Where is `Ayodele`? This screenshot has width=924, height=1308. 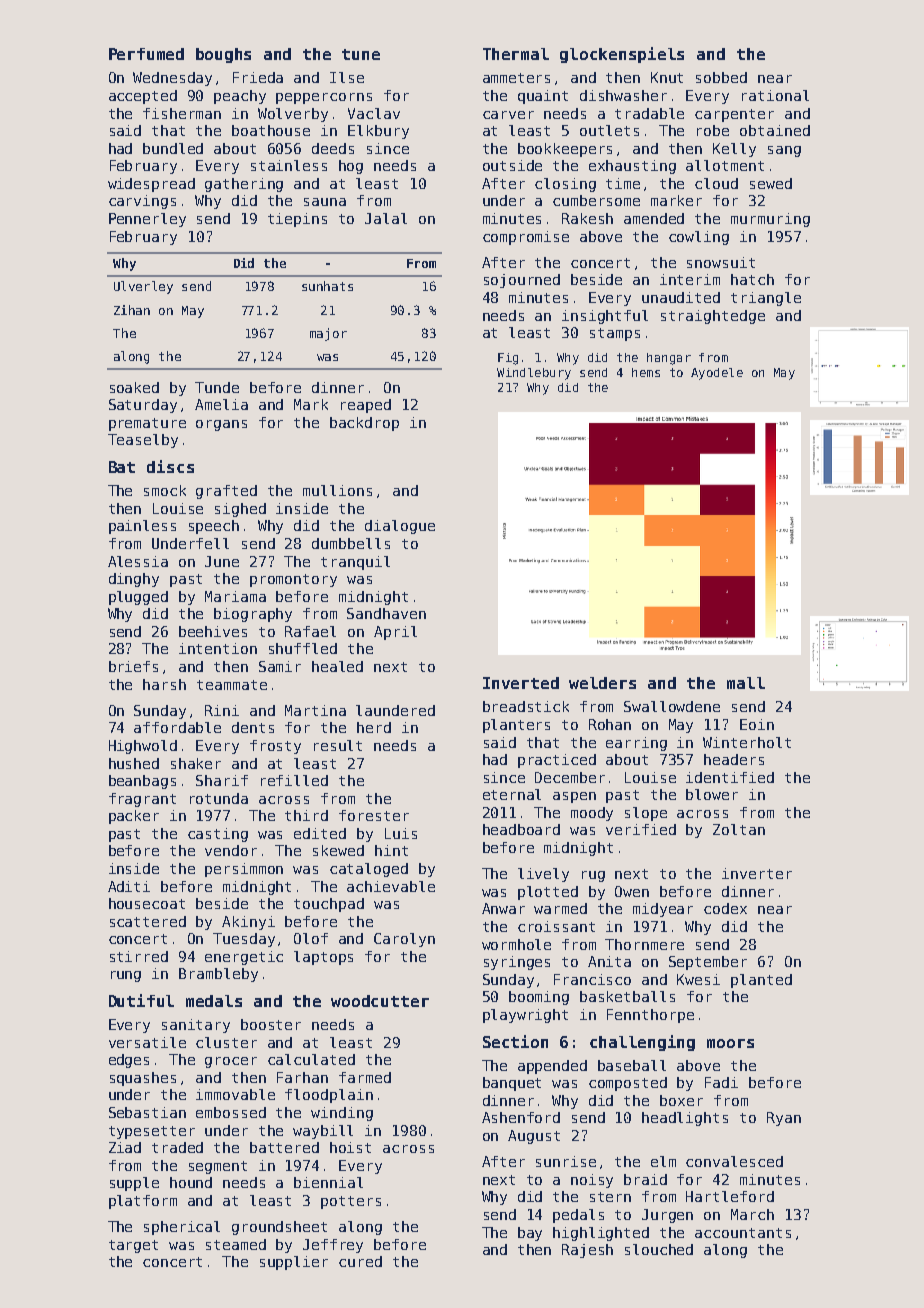
Ayodele is located at coordinates (717, 374).
